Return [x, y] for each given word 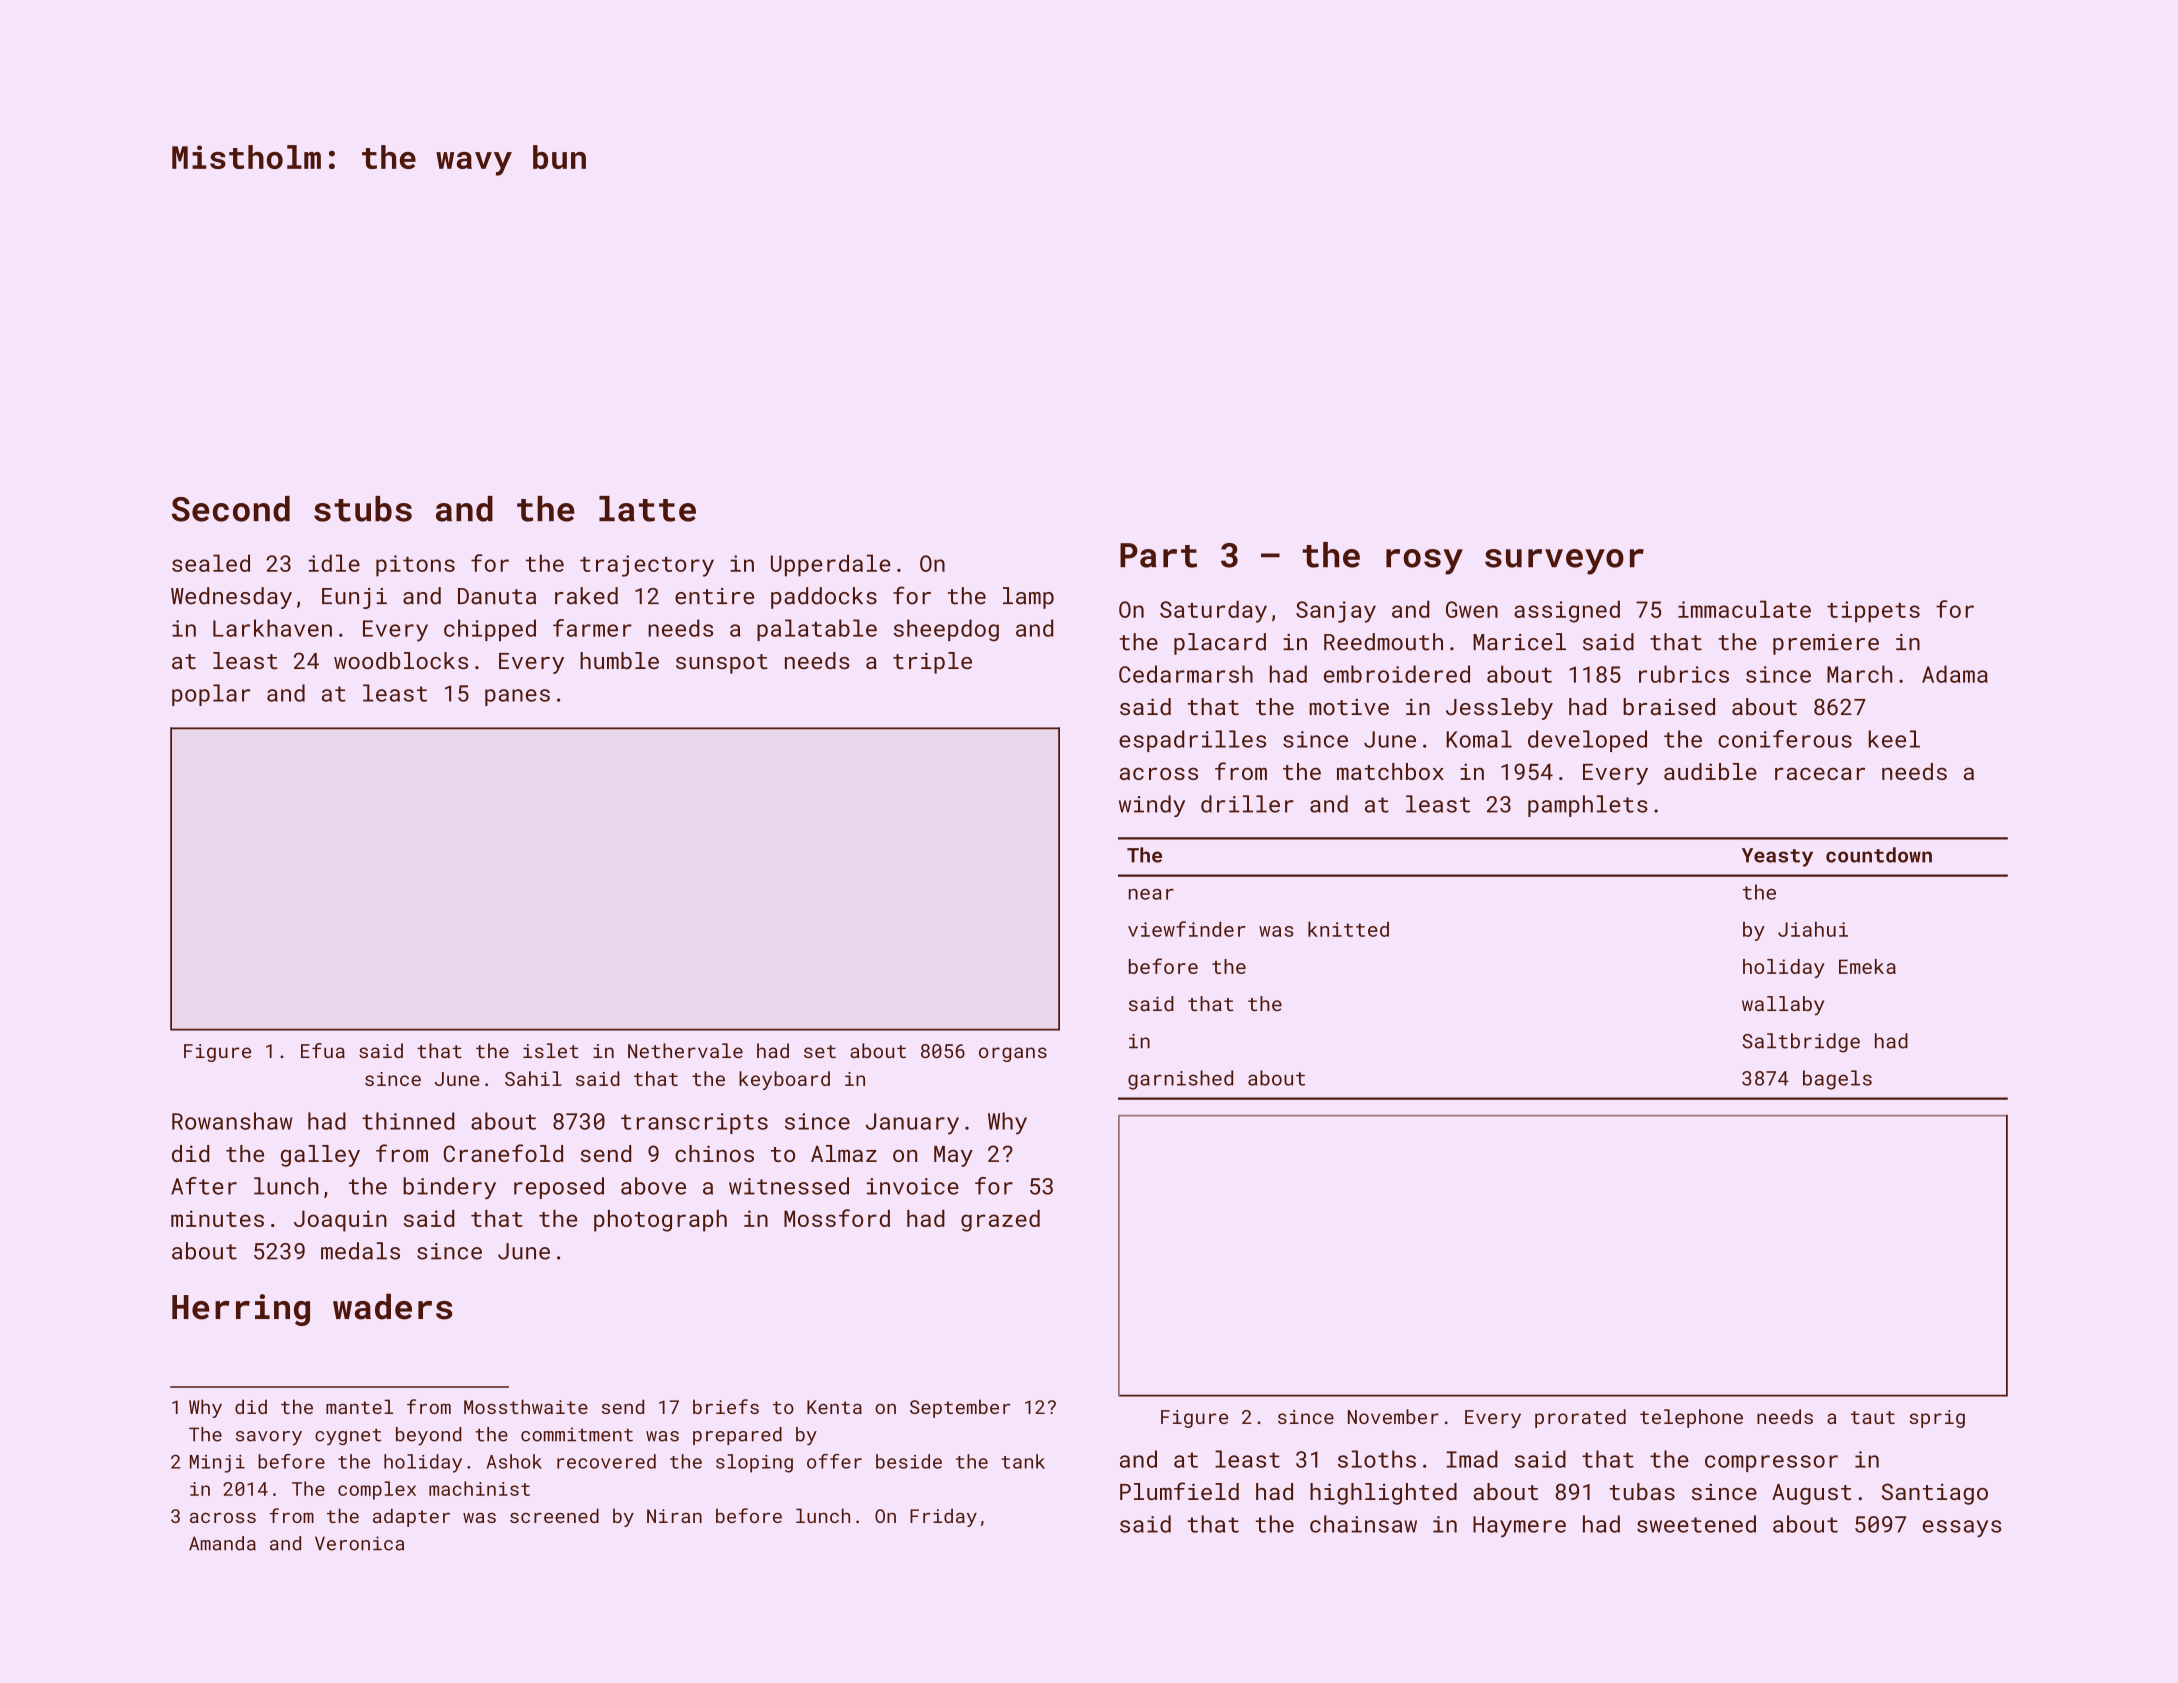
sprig [1937, 1419]
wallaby [1783, 1006]
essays [1962, 1529]
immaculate [1744, 609]
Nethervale [685, 1050]
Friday [943, 1517]
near [1151, 894]
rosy [1424, 562]
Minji [217, 1464]
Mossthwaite [526, 1406]
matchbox [1390, 771]
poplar [211, 695]
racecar [1820, 773]
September [960, 1408]
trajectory [647, 566]
